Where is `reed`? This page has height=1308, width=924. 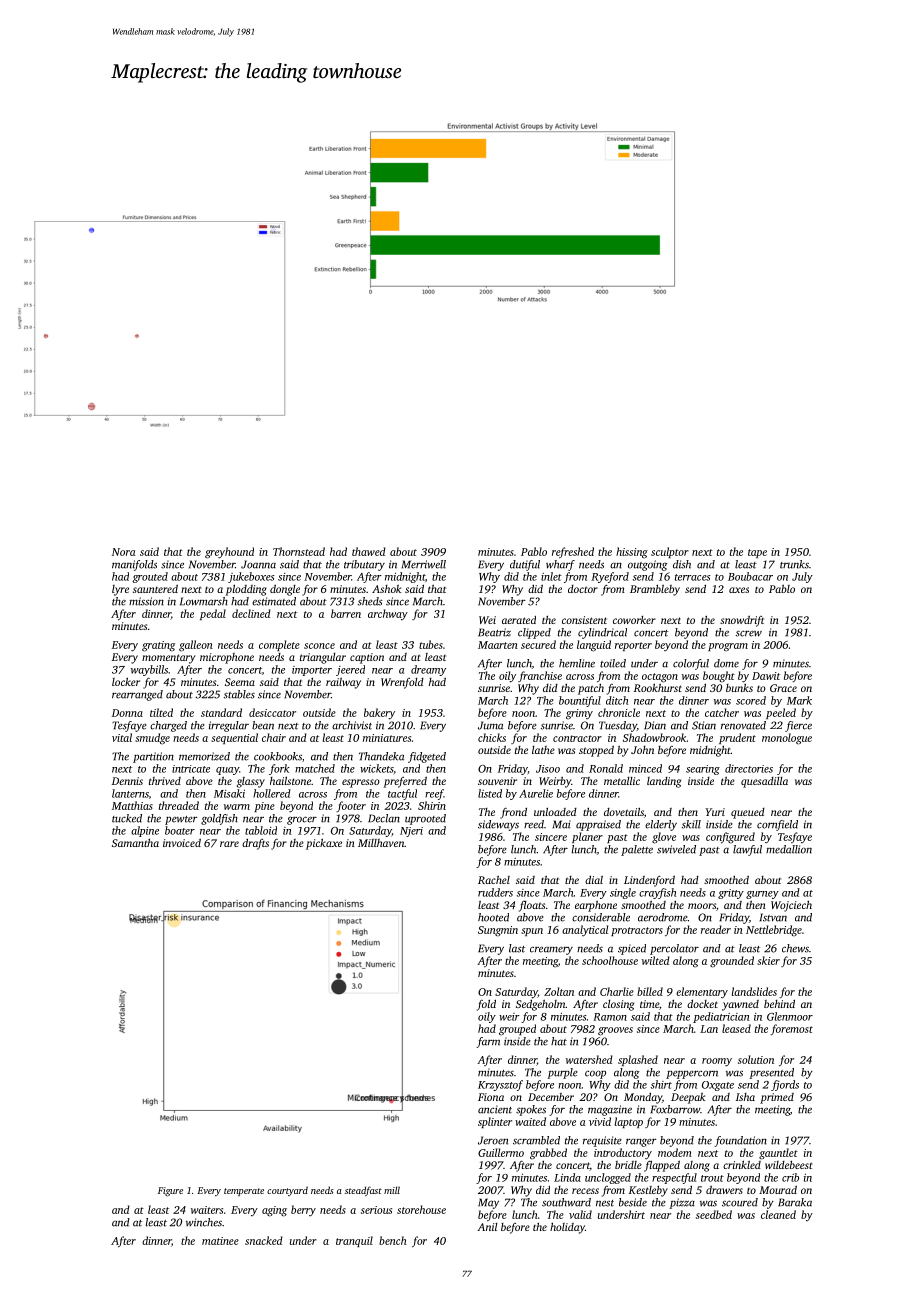 reed is located at coordinates (534, 824).
